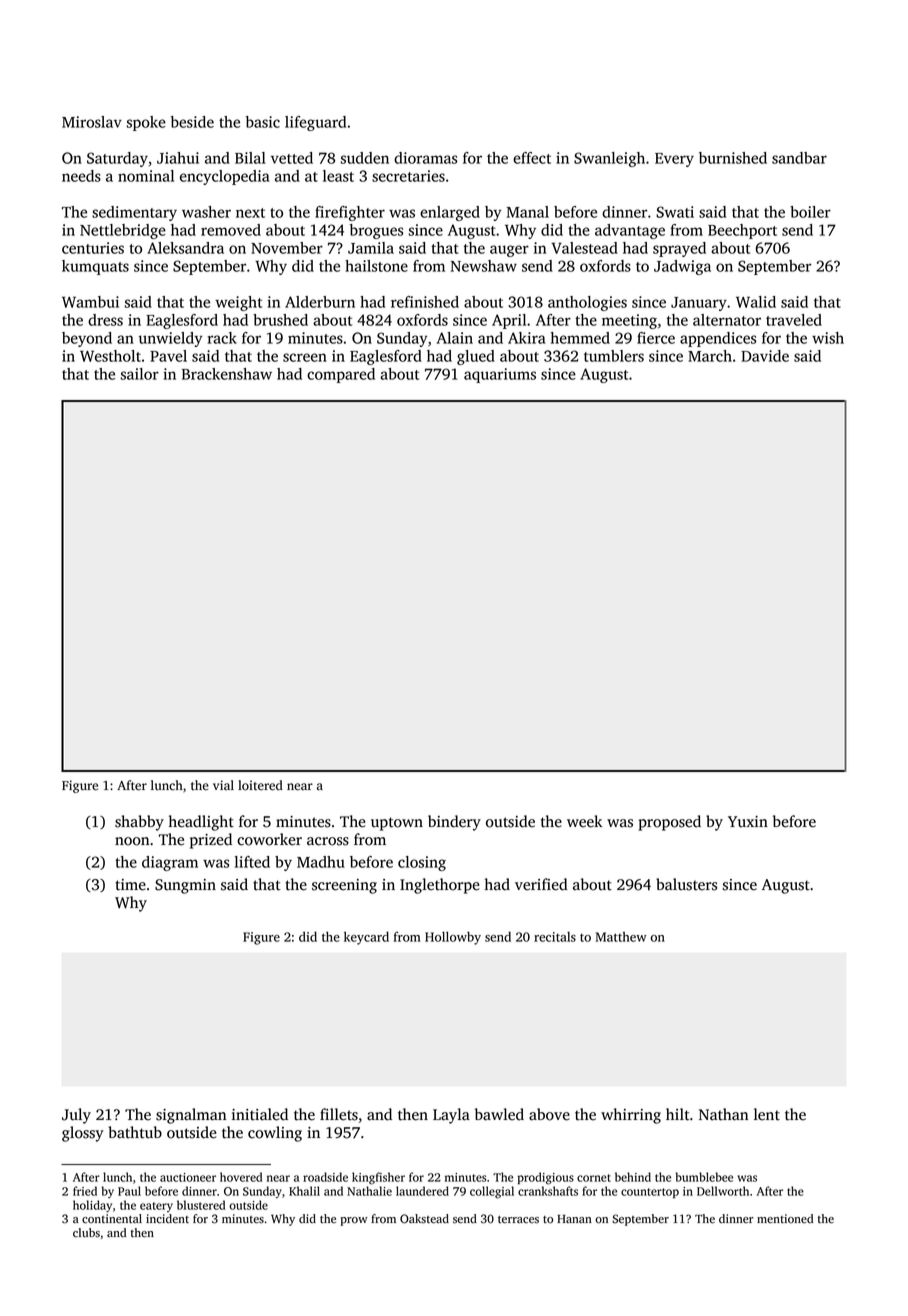 The image size is (908, 1316). What do you see at coordinates (250, 158) in the page?
I see `Bilal` at bounding box center [250, 158].
